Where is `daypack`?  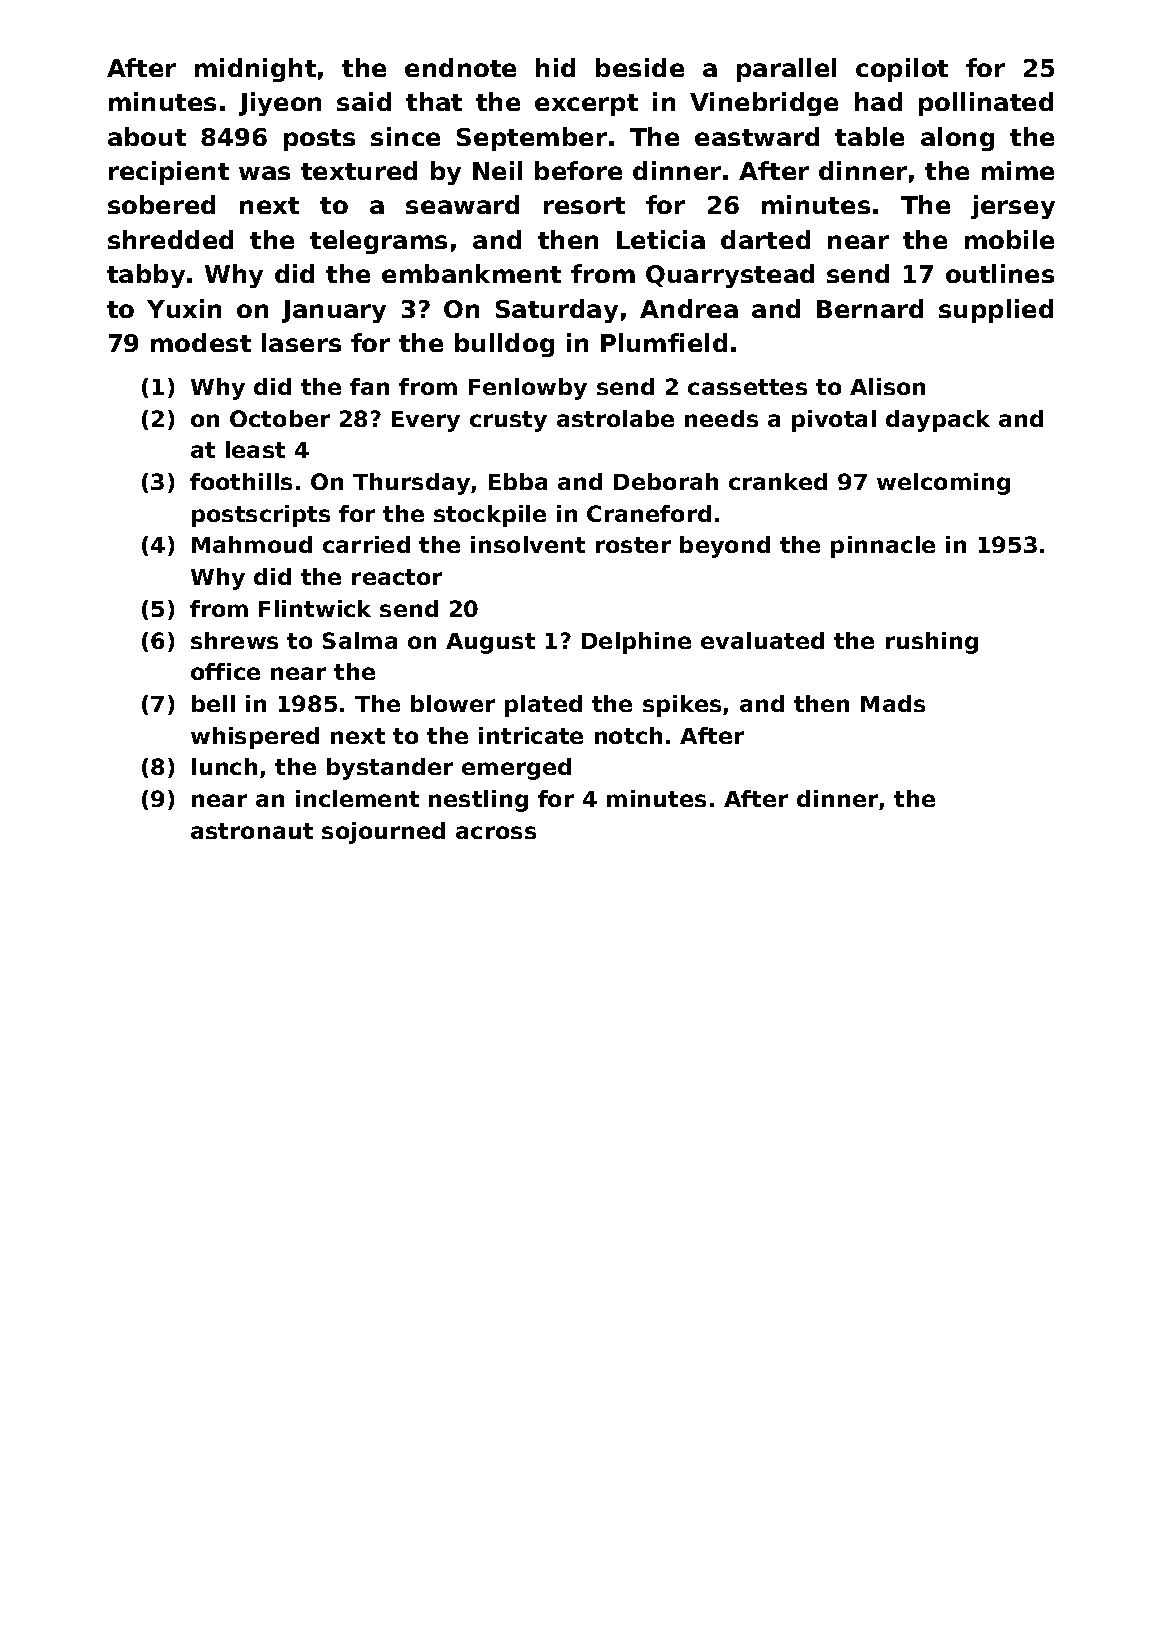 daypack is located at coordinates (938, 421).
